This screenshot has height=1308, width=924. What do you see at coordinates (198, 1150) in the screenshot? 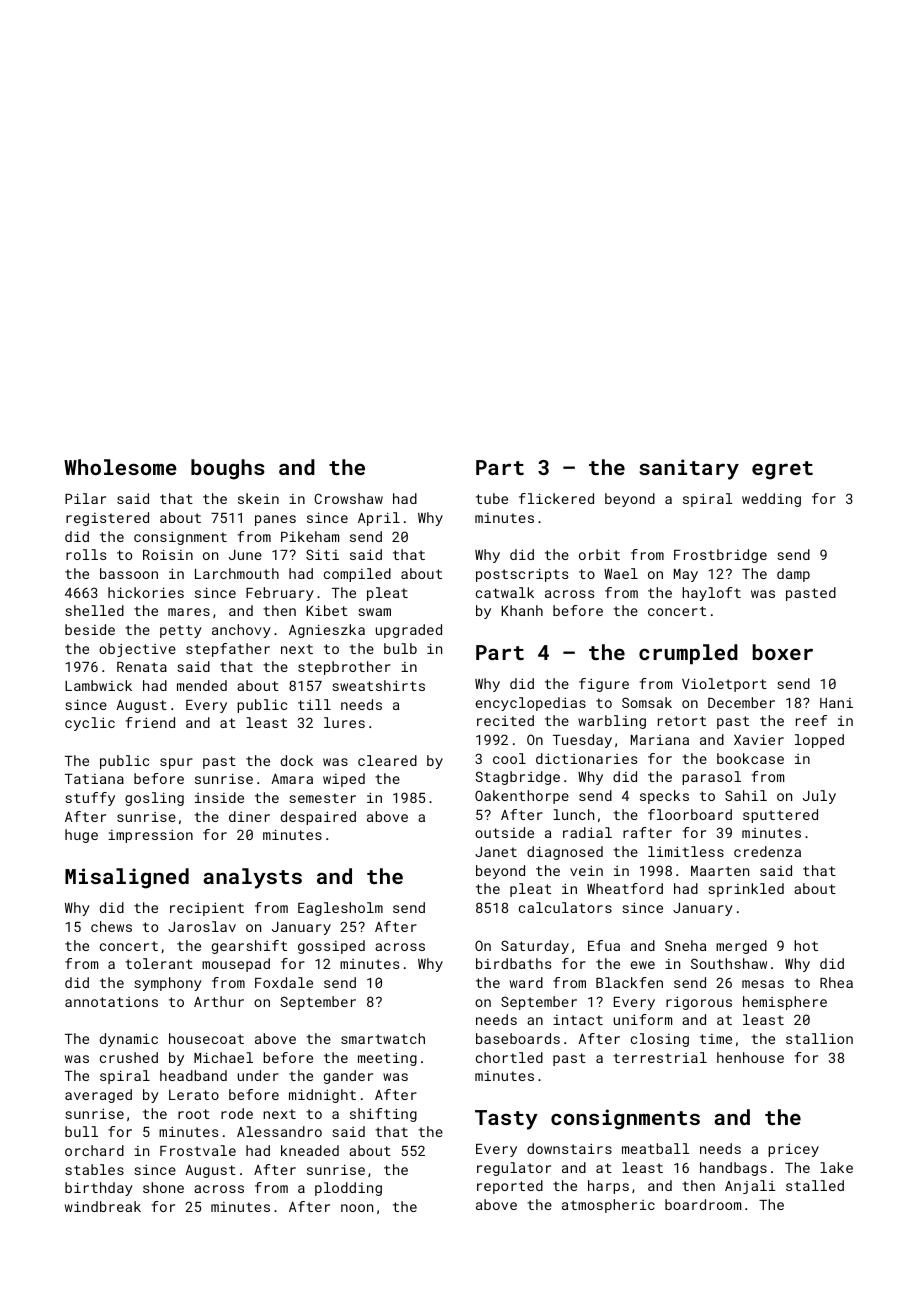
I see `Frostvale` at bounding box center [198, 1150].
